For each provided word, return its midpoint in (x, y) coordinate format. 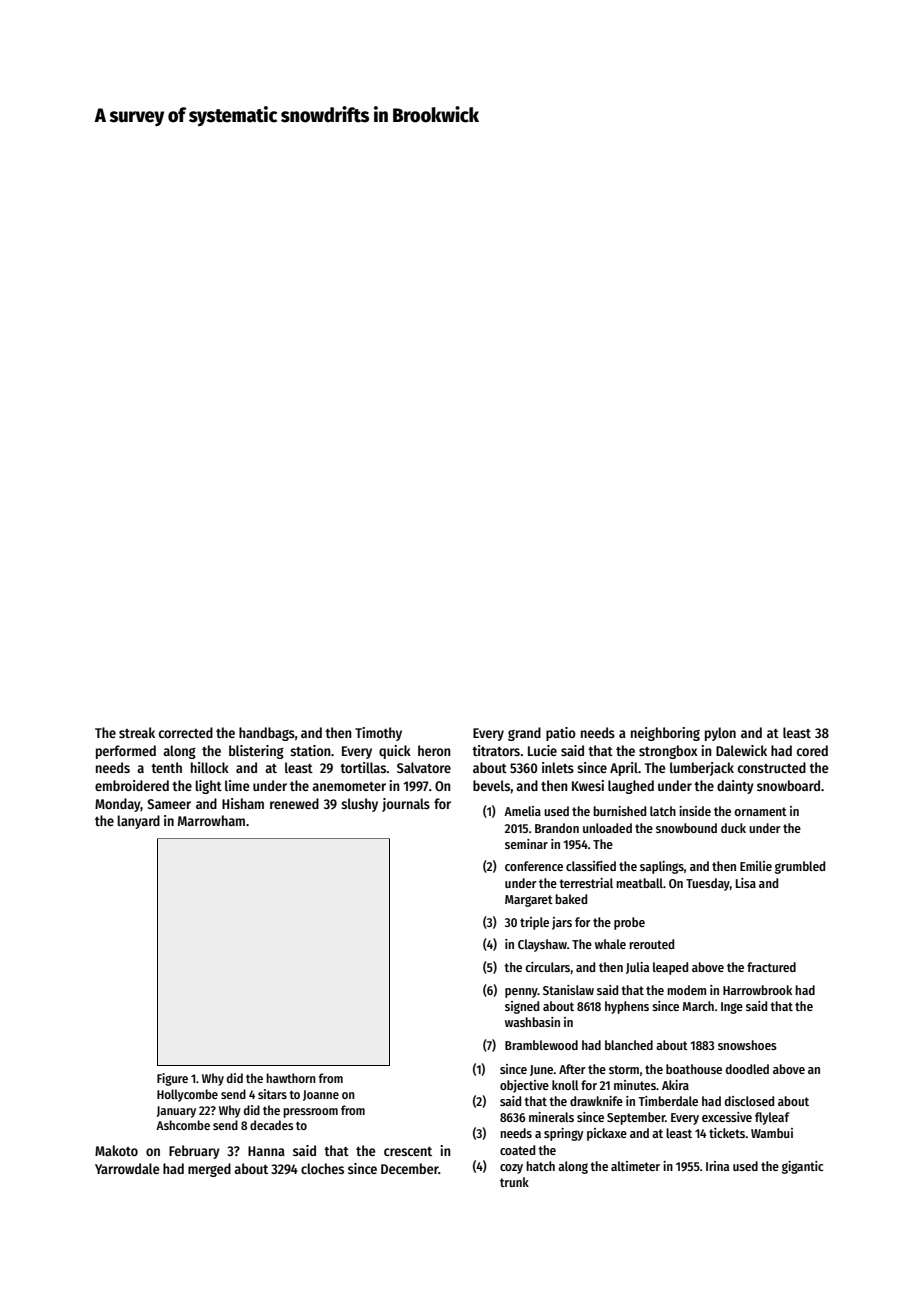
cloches (322, 1168)
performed (126, 752)
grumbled (800, 867)
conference (534, 866)
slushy (359, 805)
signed (522, 1007)
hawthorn (291, 1078)
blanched (629, 1045)
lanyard (139, 822)
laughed (631, 787)
